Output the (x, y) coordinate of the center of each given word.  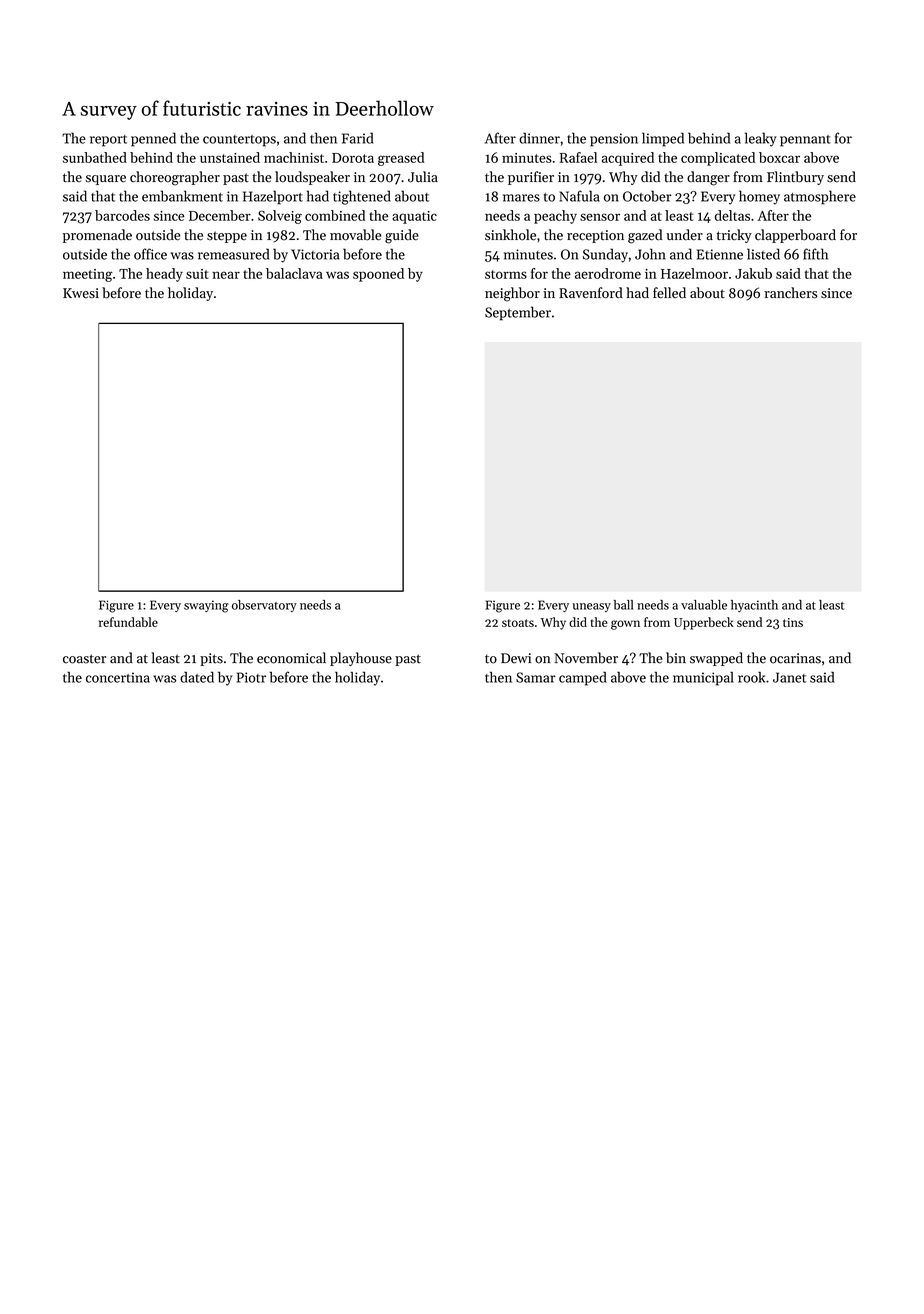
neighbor (512, 294)
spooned (378, 275)
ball (623, 605)
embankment (182, 196)
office (150, 254)
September (518, 313)
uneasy (592, 607)
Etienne (720, 254)
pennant (805, 141)
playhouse (361, 659)
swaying (206, 606)
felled (669, 293)
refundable (128, 622)
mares (521, 198)
